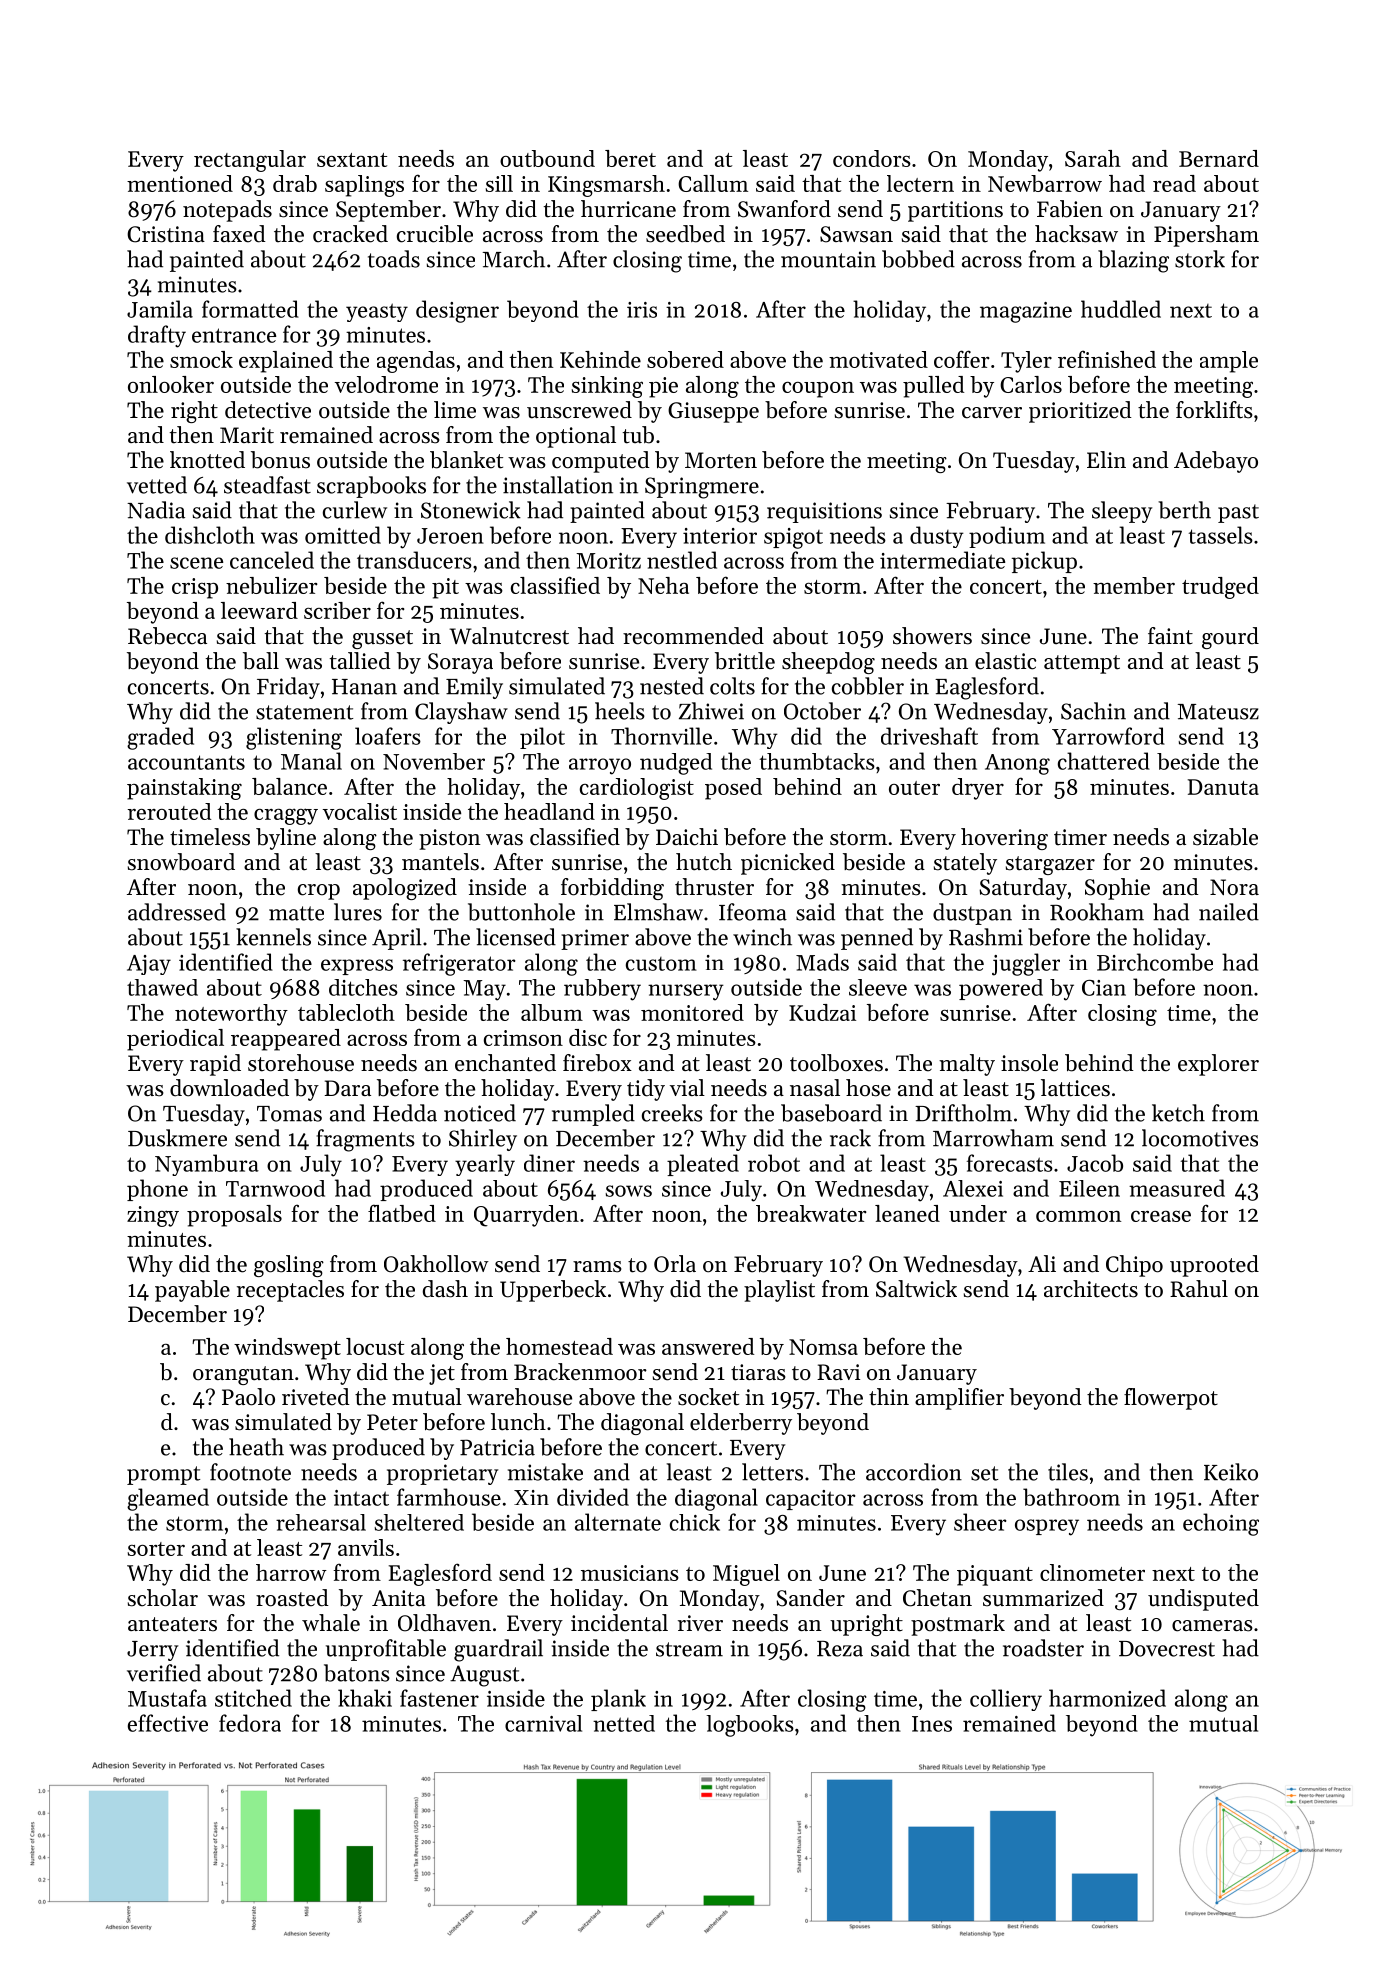 The image size is (1386, 1969). I want to click on rams, so click(597, 1267).
